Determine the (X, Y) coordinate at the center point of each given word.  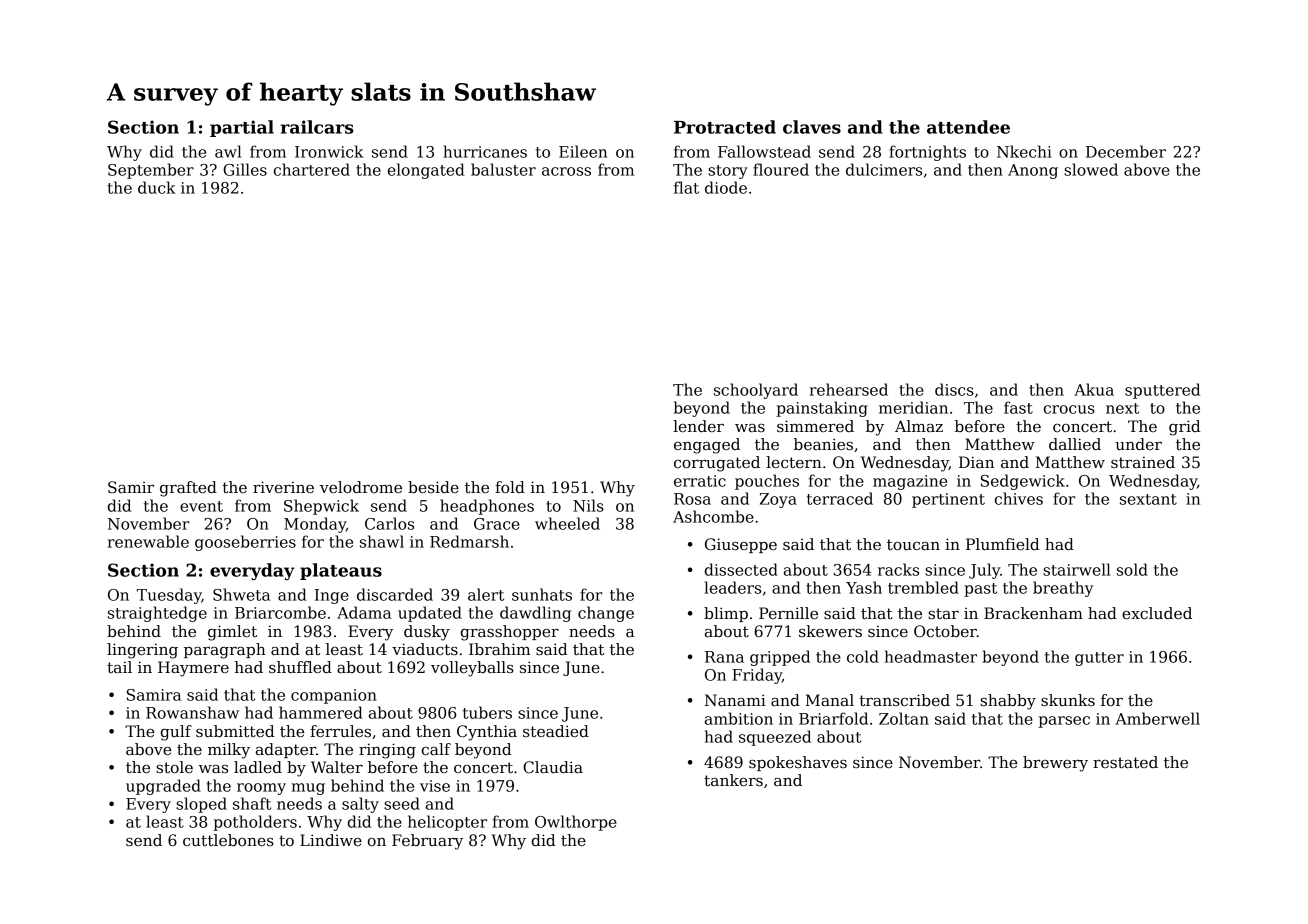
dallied (1075, 444)
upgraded (163, 787)
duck (157, 187)
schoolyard (756, 391)
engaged (707, 446)
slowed (1091, 169)
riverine (283, 487)
